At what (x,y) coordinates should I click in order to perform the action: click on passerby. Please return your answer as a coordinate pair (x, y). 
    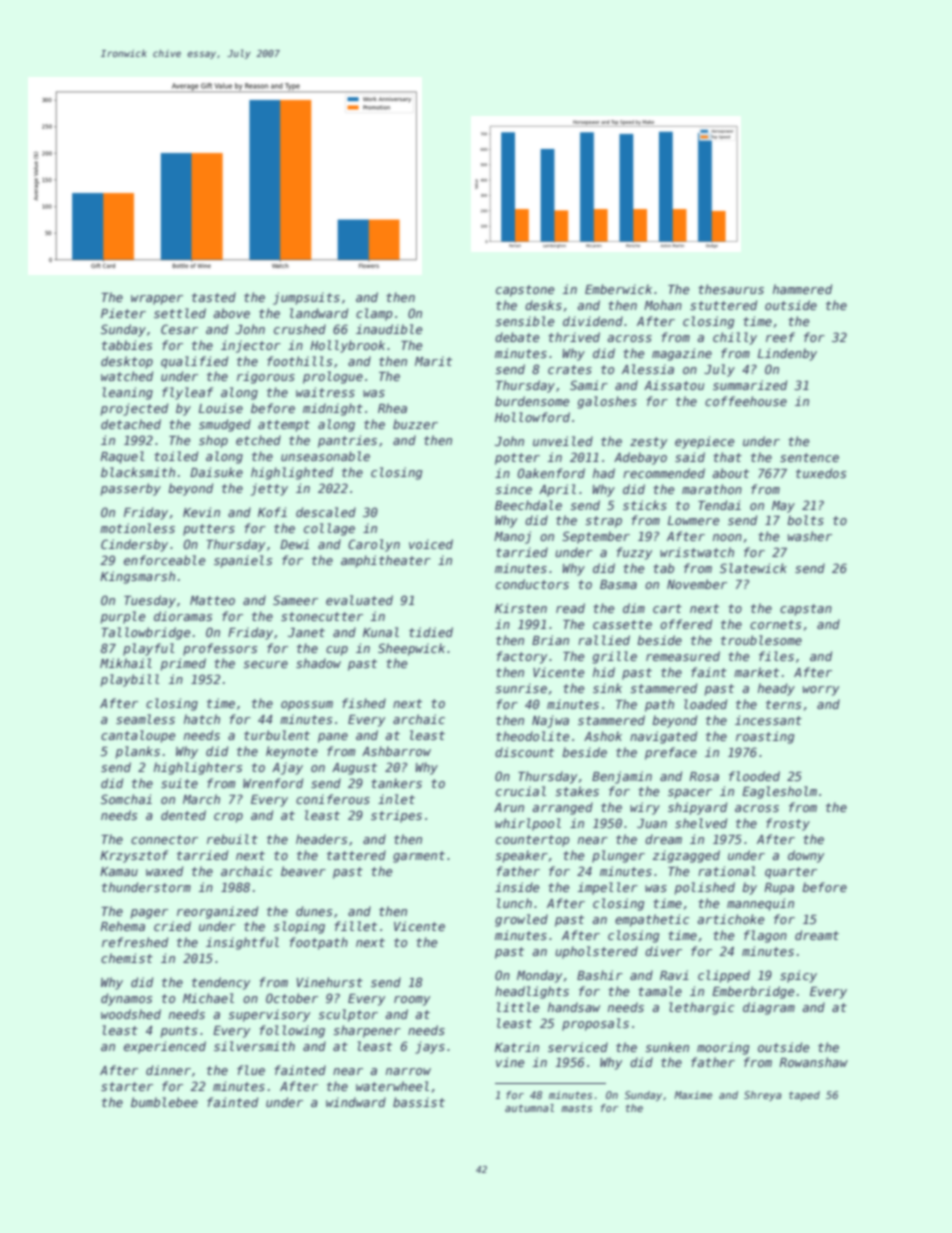
    Looking at the image, I should click on (130, 489).
